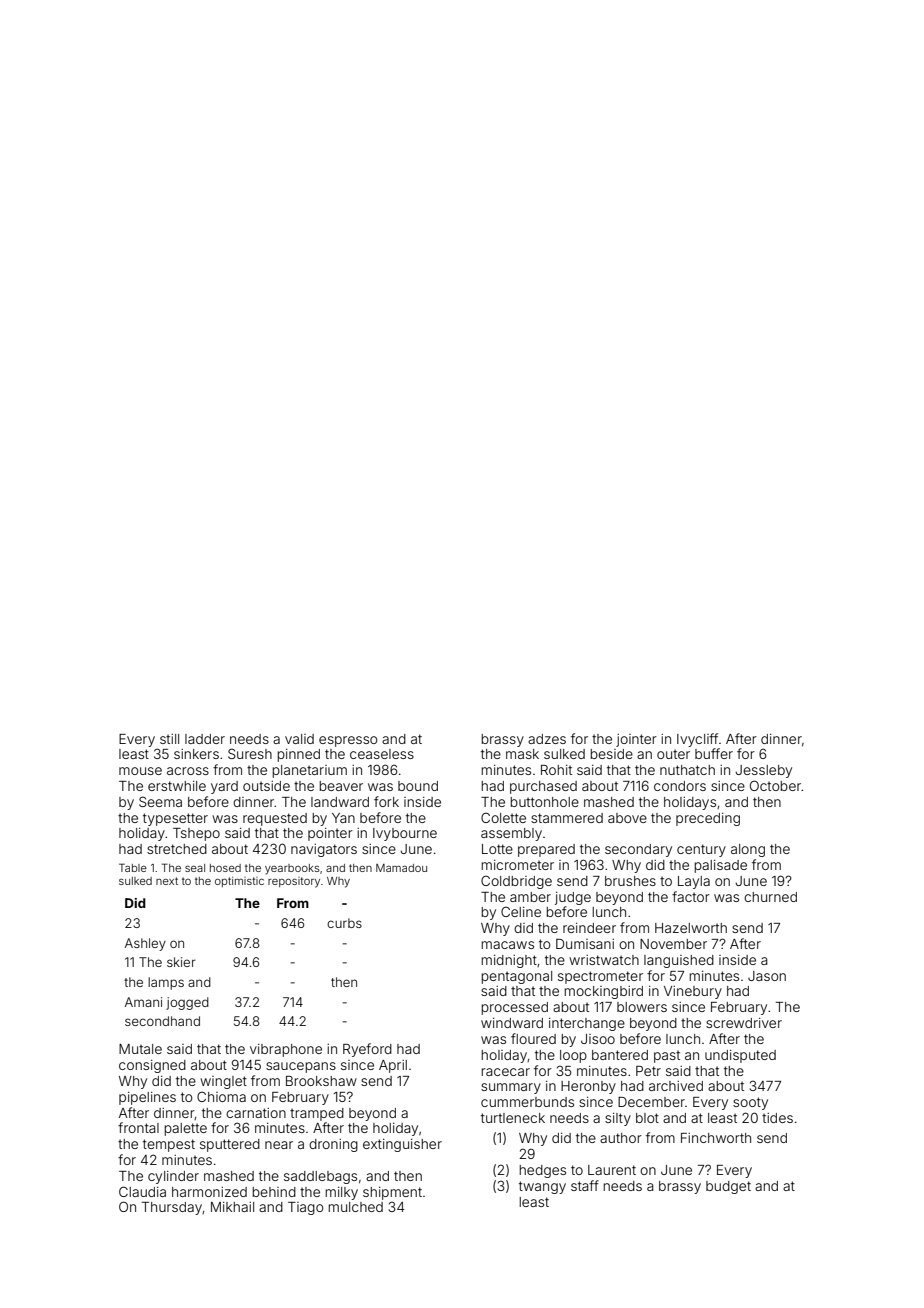  I want to click on budget, so click(728, 1187).
